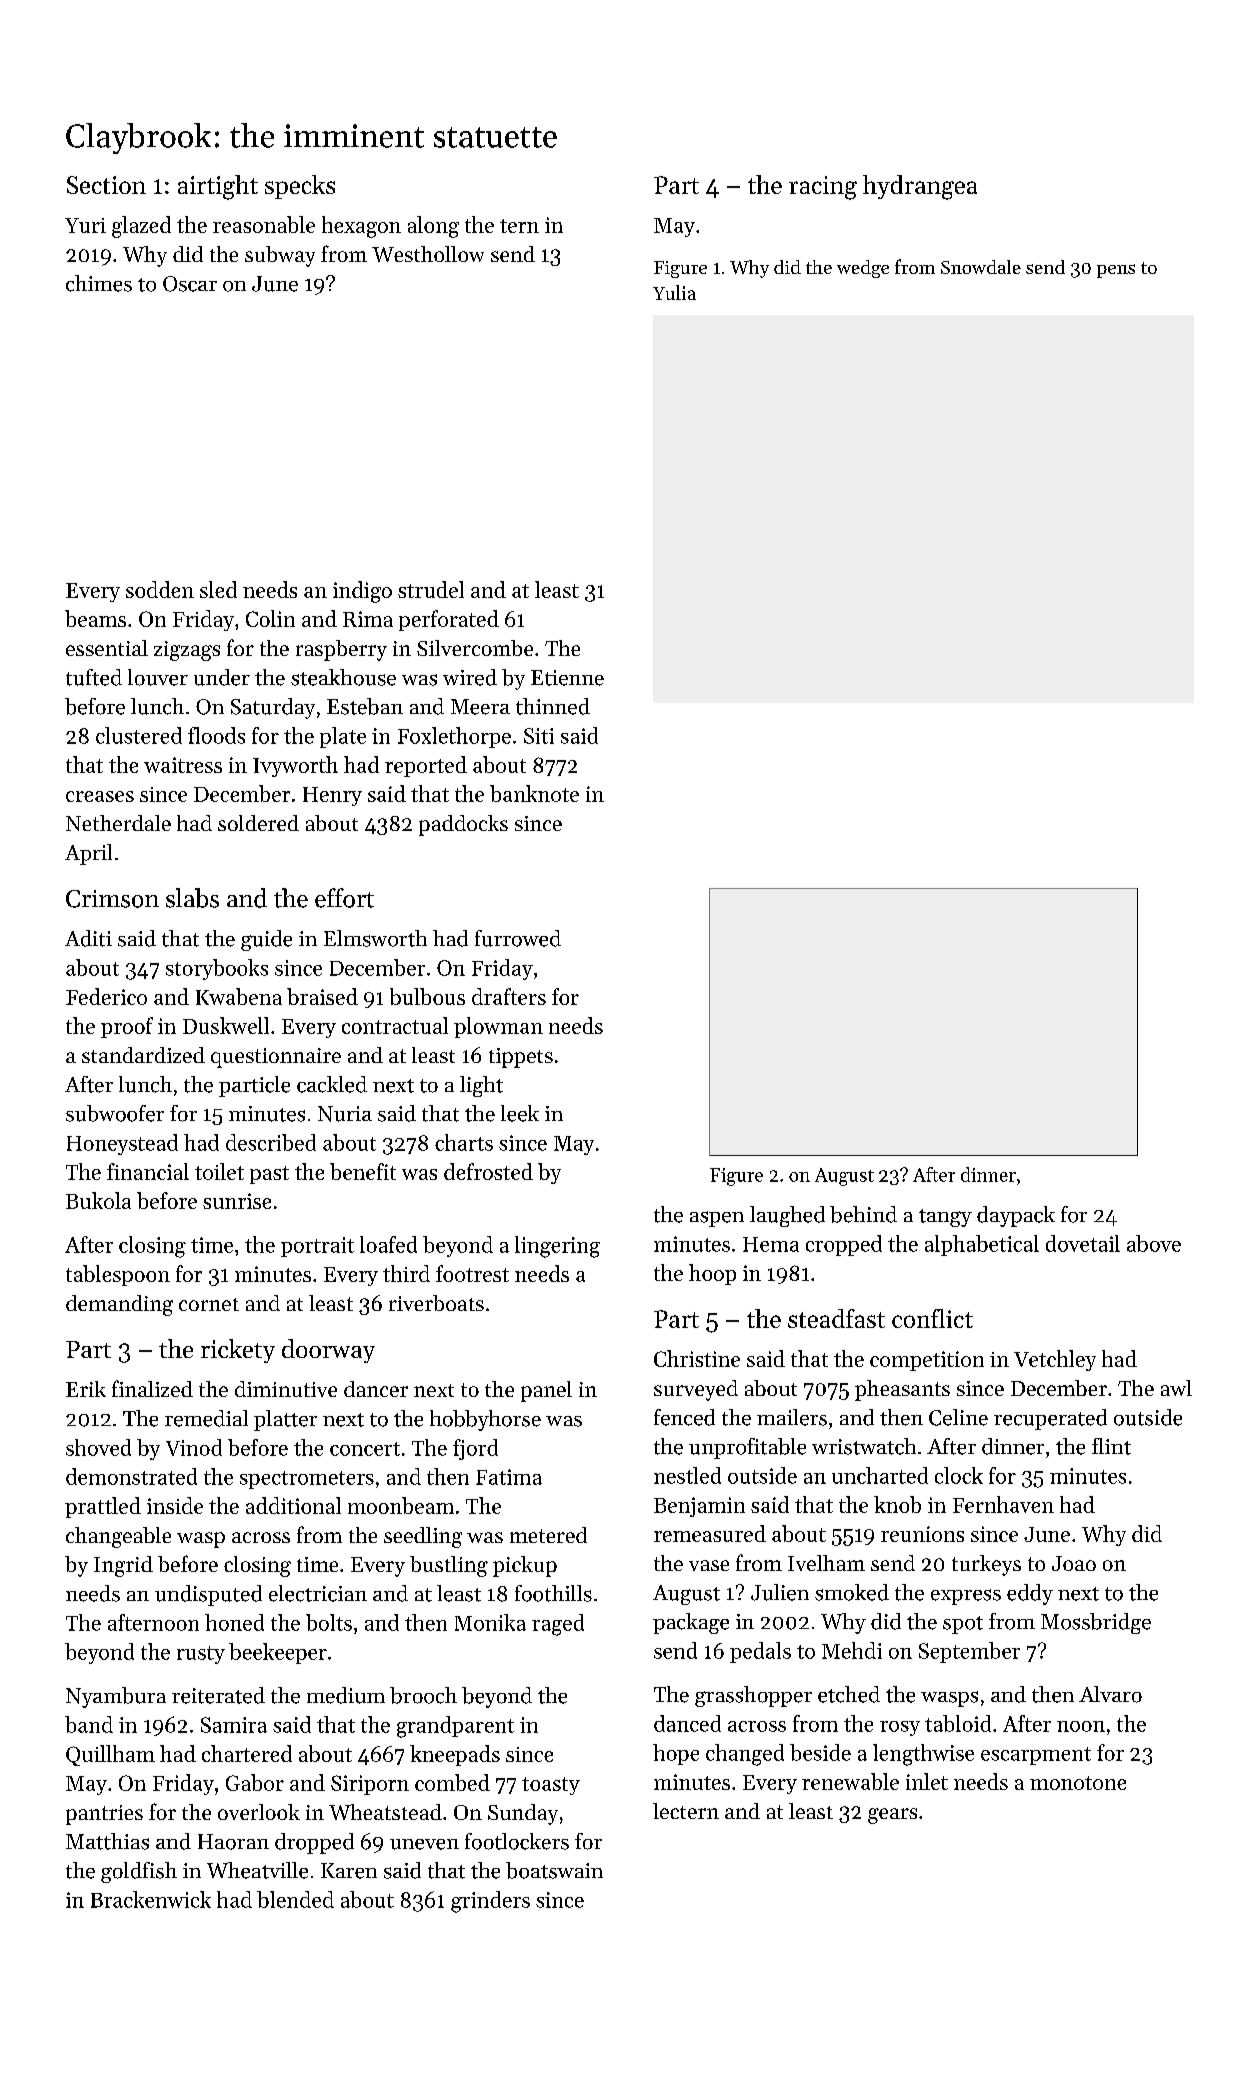 The image size is (1259, 2074). What do you see at coordinates (1116, 271) in the screenshot?
I see `pens` at bounding box center [1116, 271].
